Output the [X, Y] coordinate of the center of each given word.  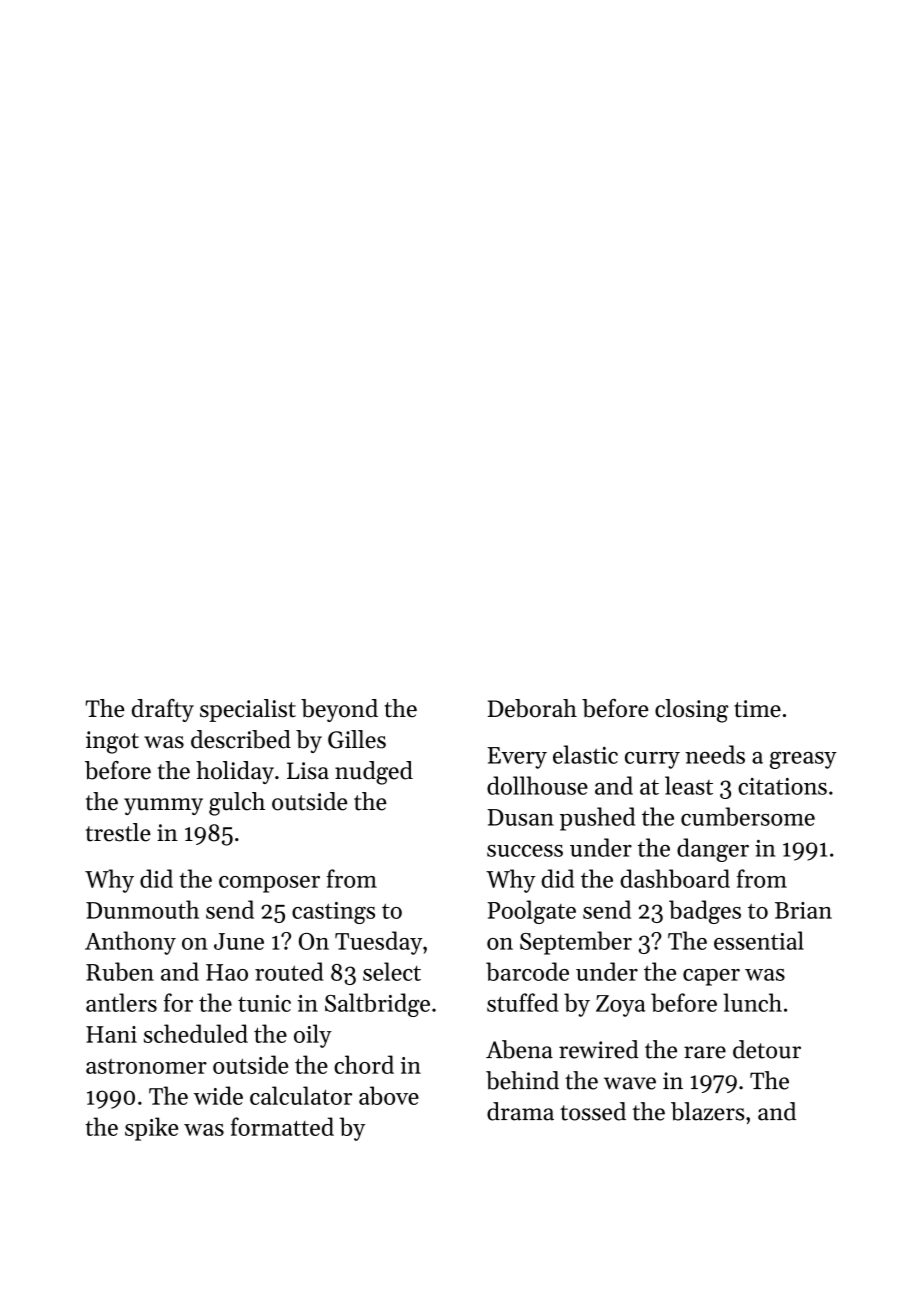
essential [759, 940]
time [757, 709]
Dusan [520, 817]
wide [218, 1095]
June [239, 941]
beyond [339, 710]
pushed [597, 819]
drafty [163, 710]
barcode [527, 971]
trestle [118, 832]
